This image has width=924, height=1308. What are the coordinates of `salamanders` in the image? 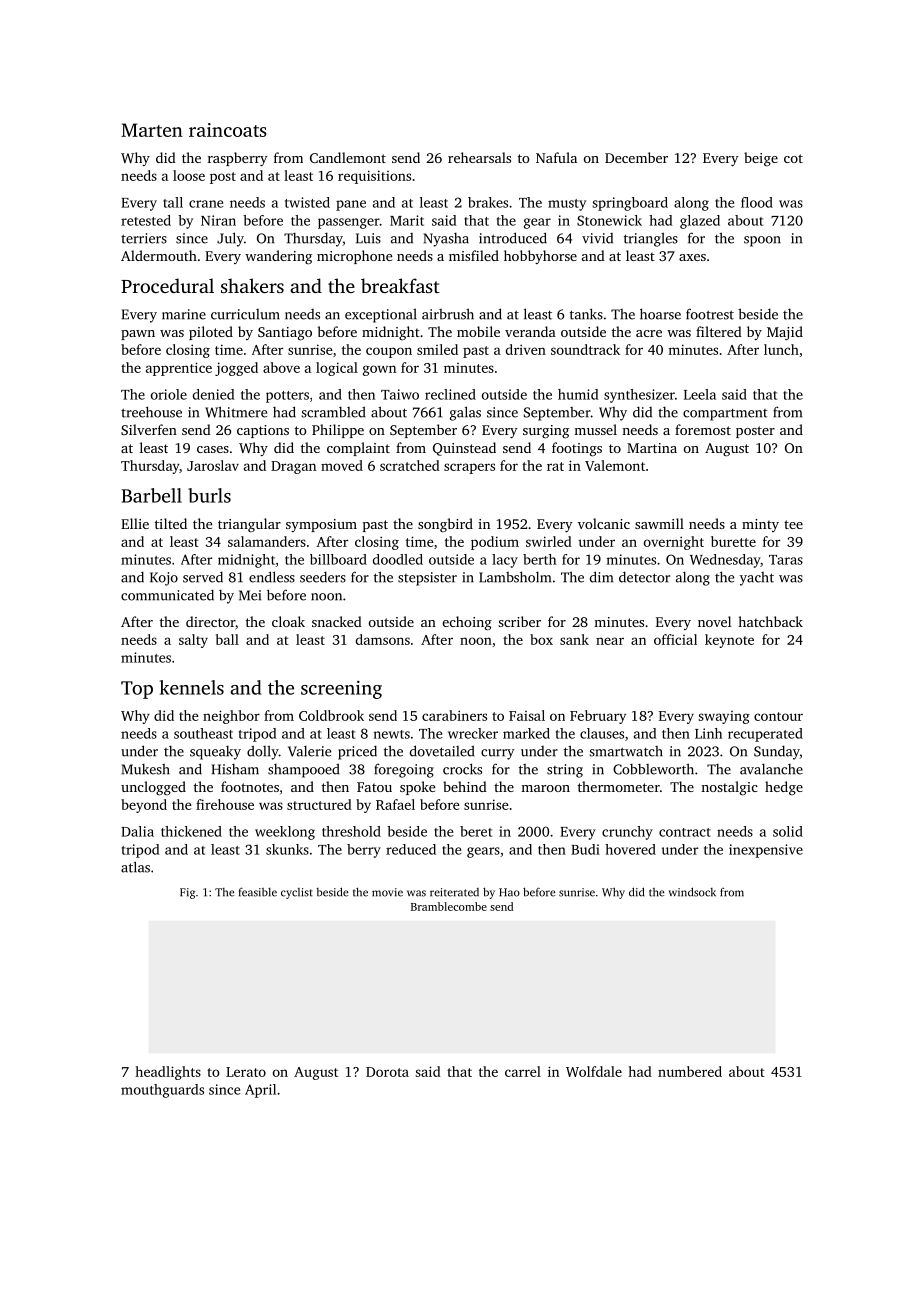 It's located at (267, 541).
